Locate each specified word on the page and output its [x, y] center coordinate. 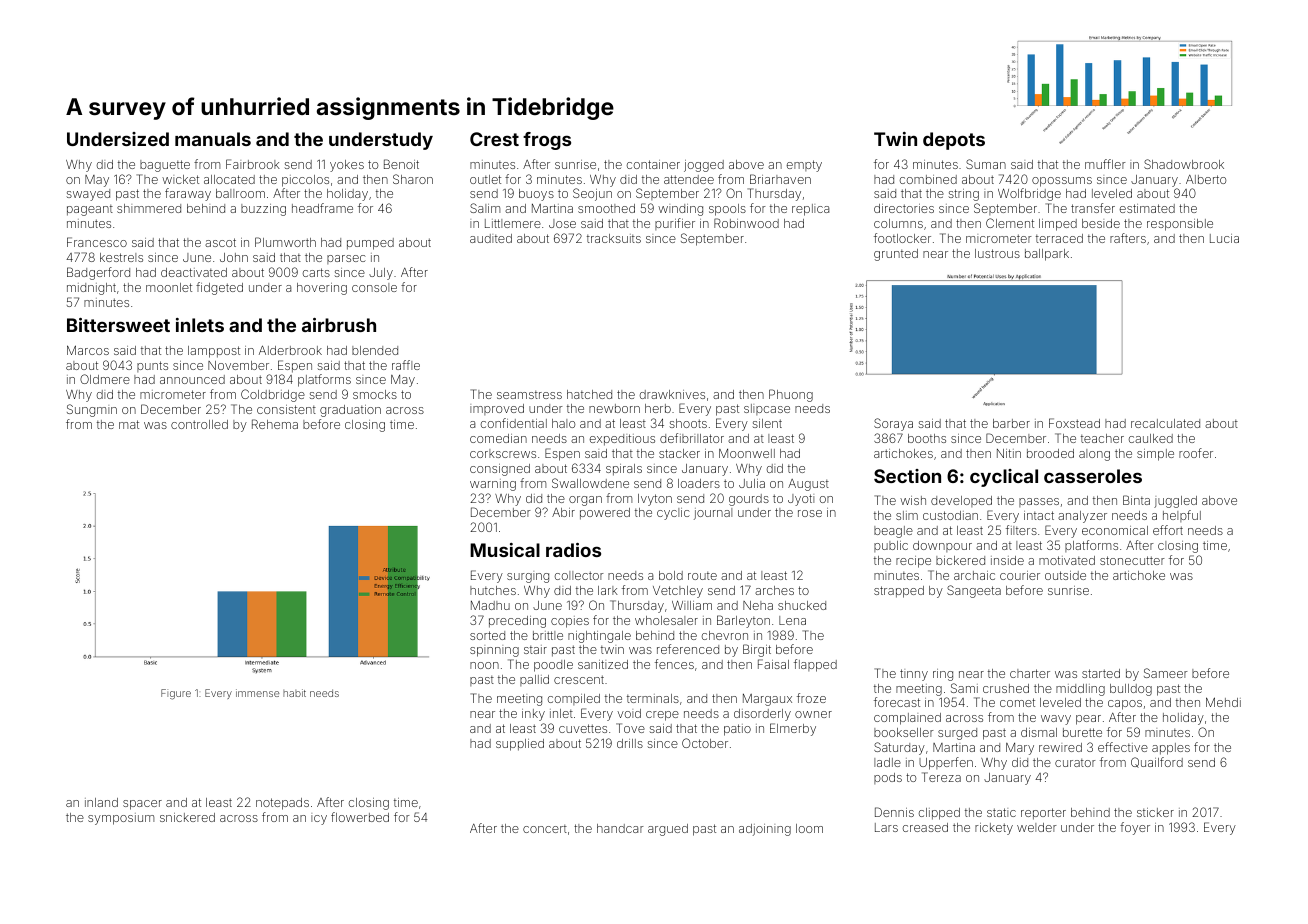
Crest [494, 139]
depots [954, 141]
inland [101, 802]
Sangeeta [974, 591]
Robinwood [746, 223]
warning [493, 485]
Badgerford [98, 273]
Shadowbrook [1184, 164]
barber [1011, 423]
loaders [699, 483]
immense [257, 693]
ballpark [1047, 255]
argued [668, 830]
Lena [792, 620]
